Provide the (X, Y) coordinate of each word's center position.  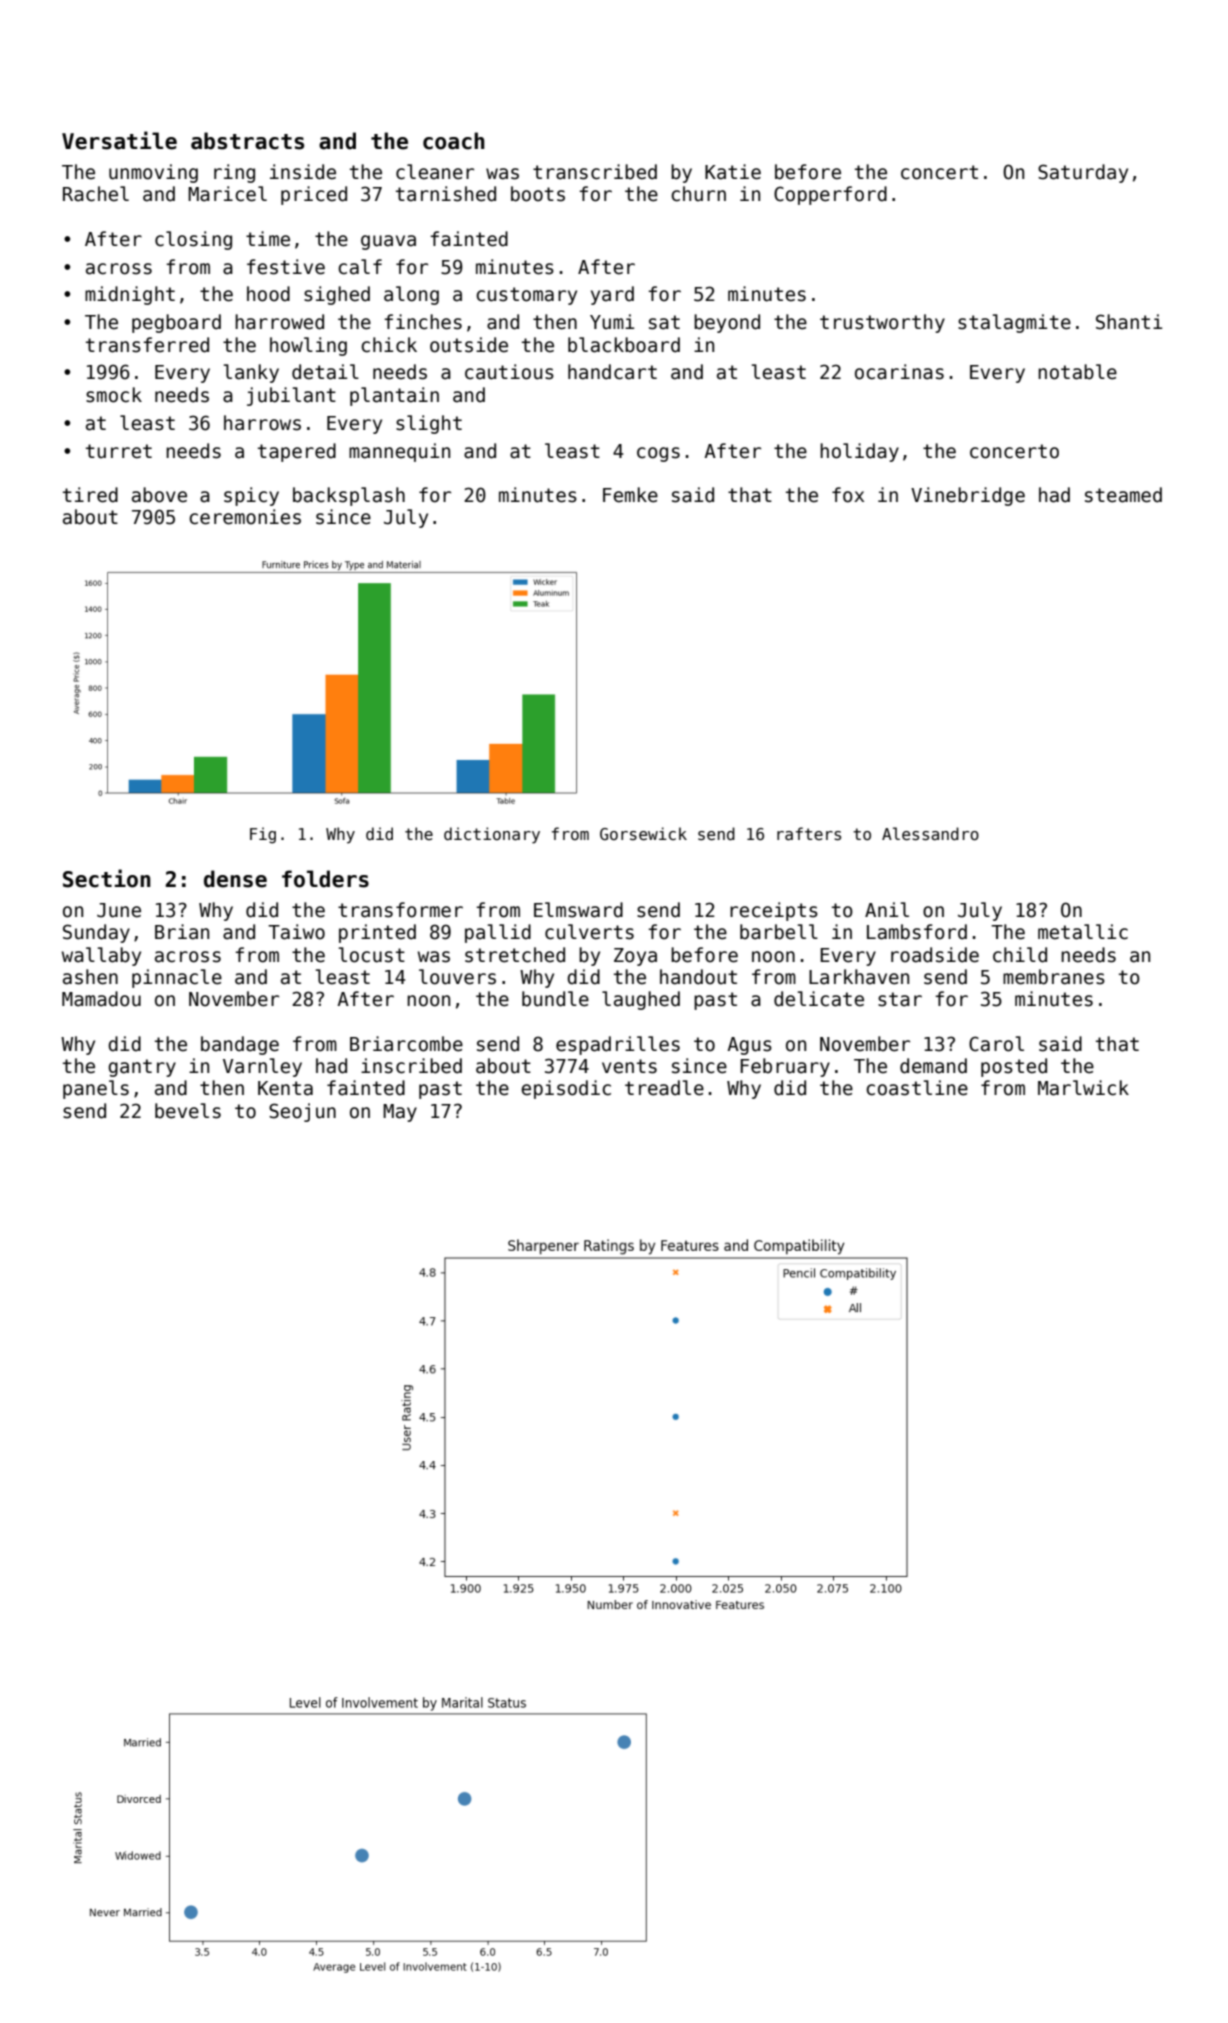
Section (107, 878)
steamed (1123, 495)
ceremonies (245, 517)
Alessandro (930, 834)
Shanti (1129, 322)
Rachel (96, 194)
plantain (394, 396)
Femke (630, 495)
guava (388, 242)
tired (90, 495)
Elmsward (578, 910)
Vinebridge (968, 496)
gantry (142, 1068)
